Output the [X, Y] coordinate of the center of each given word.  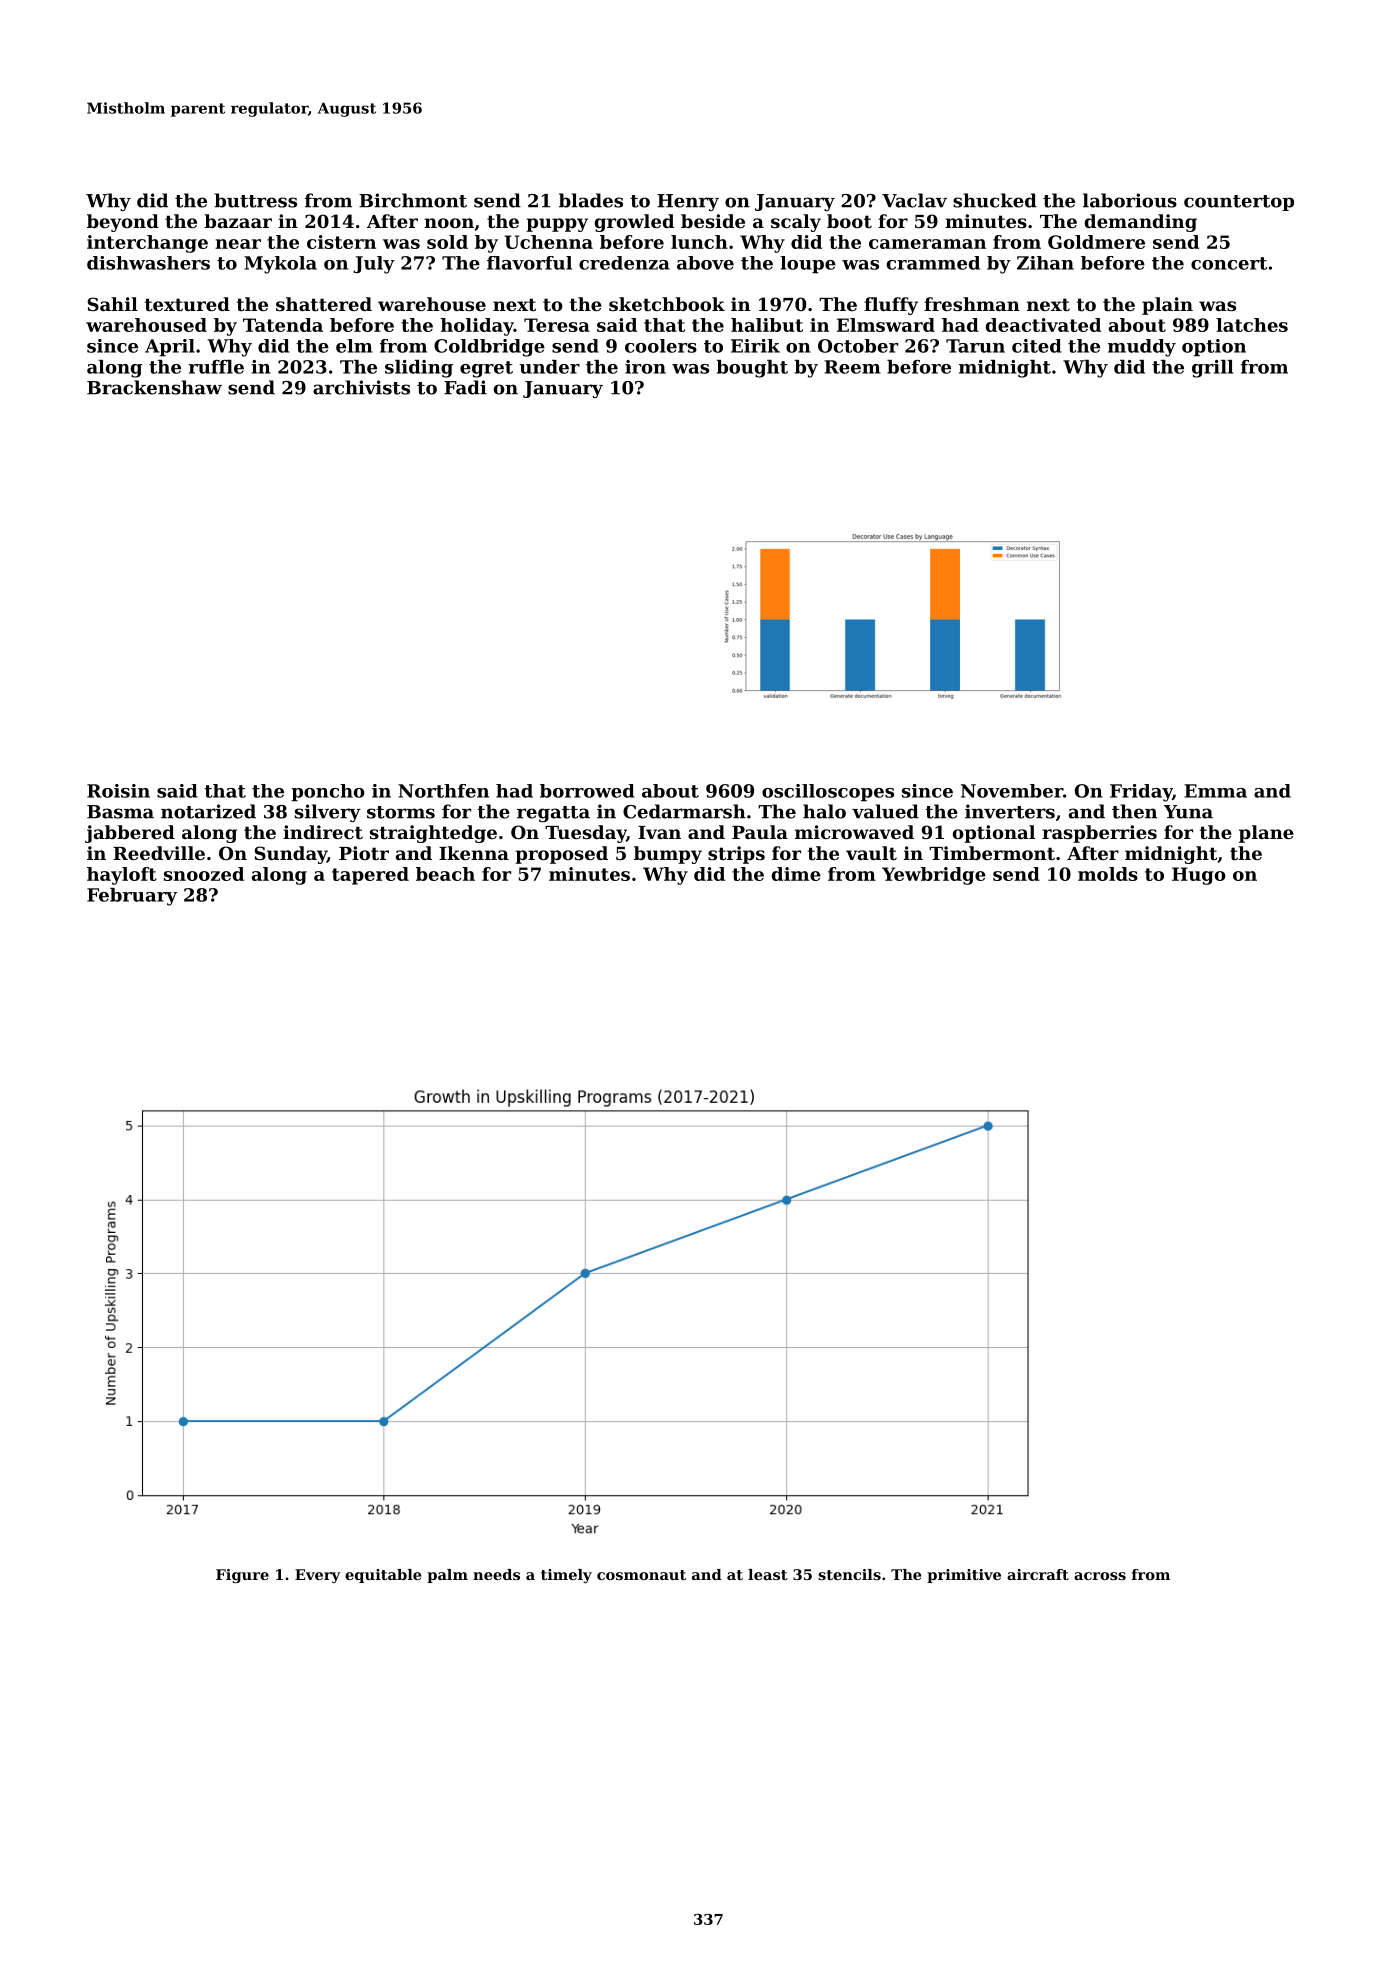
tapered [370, 876]
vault [871, 853]
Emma [1215, 791]
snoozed [204, 874]
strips [736, 855]
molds [1108, 874]
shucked [995, 200]
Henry [688, 202]
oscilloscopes [828, 793]
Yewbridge [934, 876]
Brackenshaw [154, 387]
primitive [964, 1576]
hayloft [122, 876]
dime [796, 874]
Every [317, 1576]
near [238, 244]
